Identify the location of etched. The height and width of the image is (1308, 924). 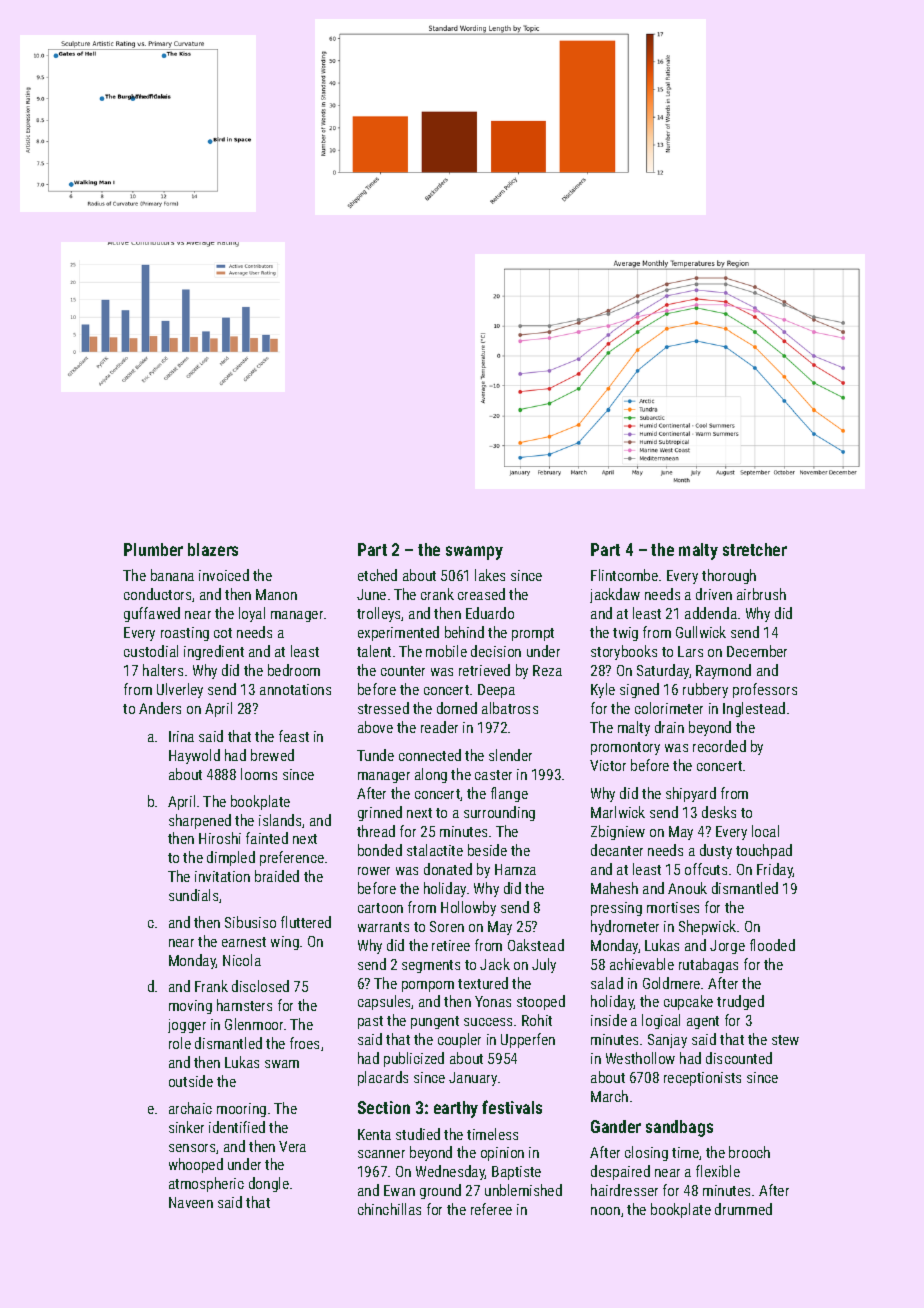
(377, 575).
